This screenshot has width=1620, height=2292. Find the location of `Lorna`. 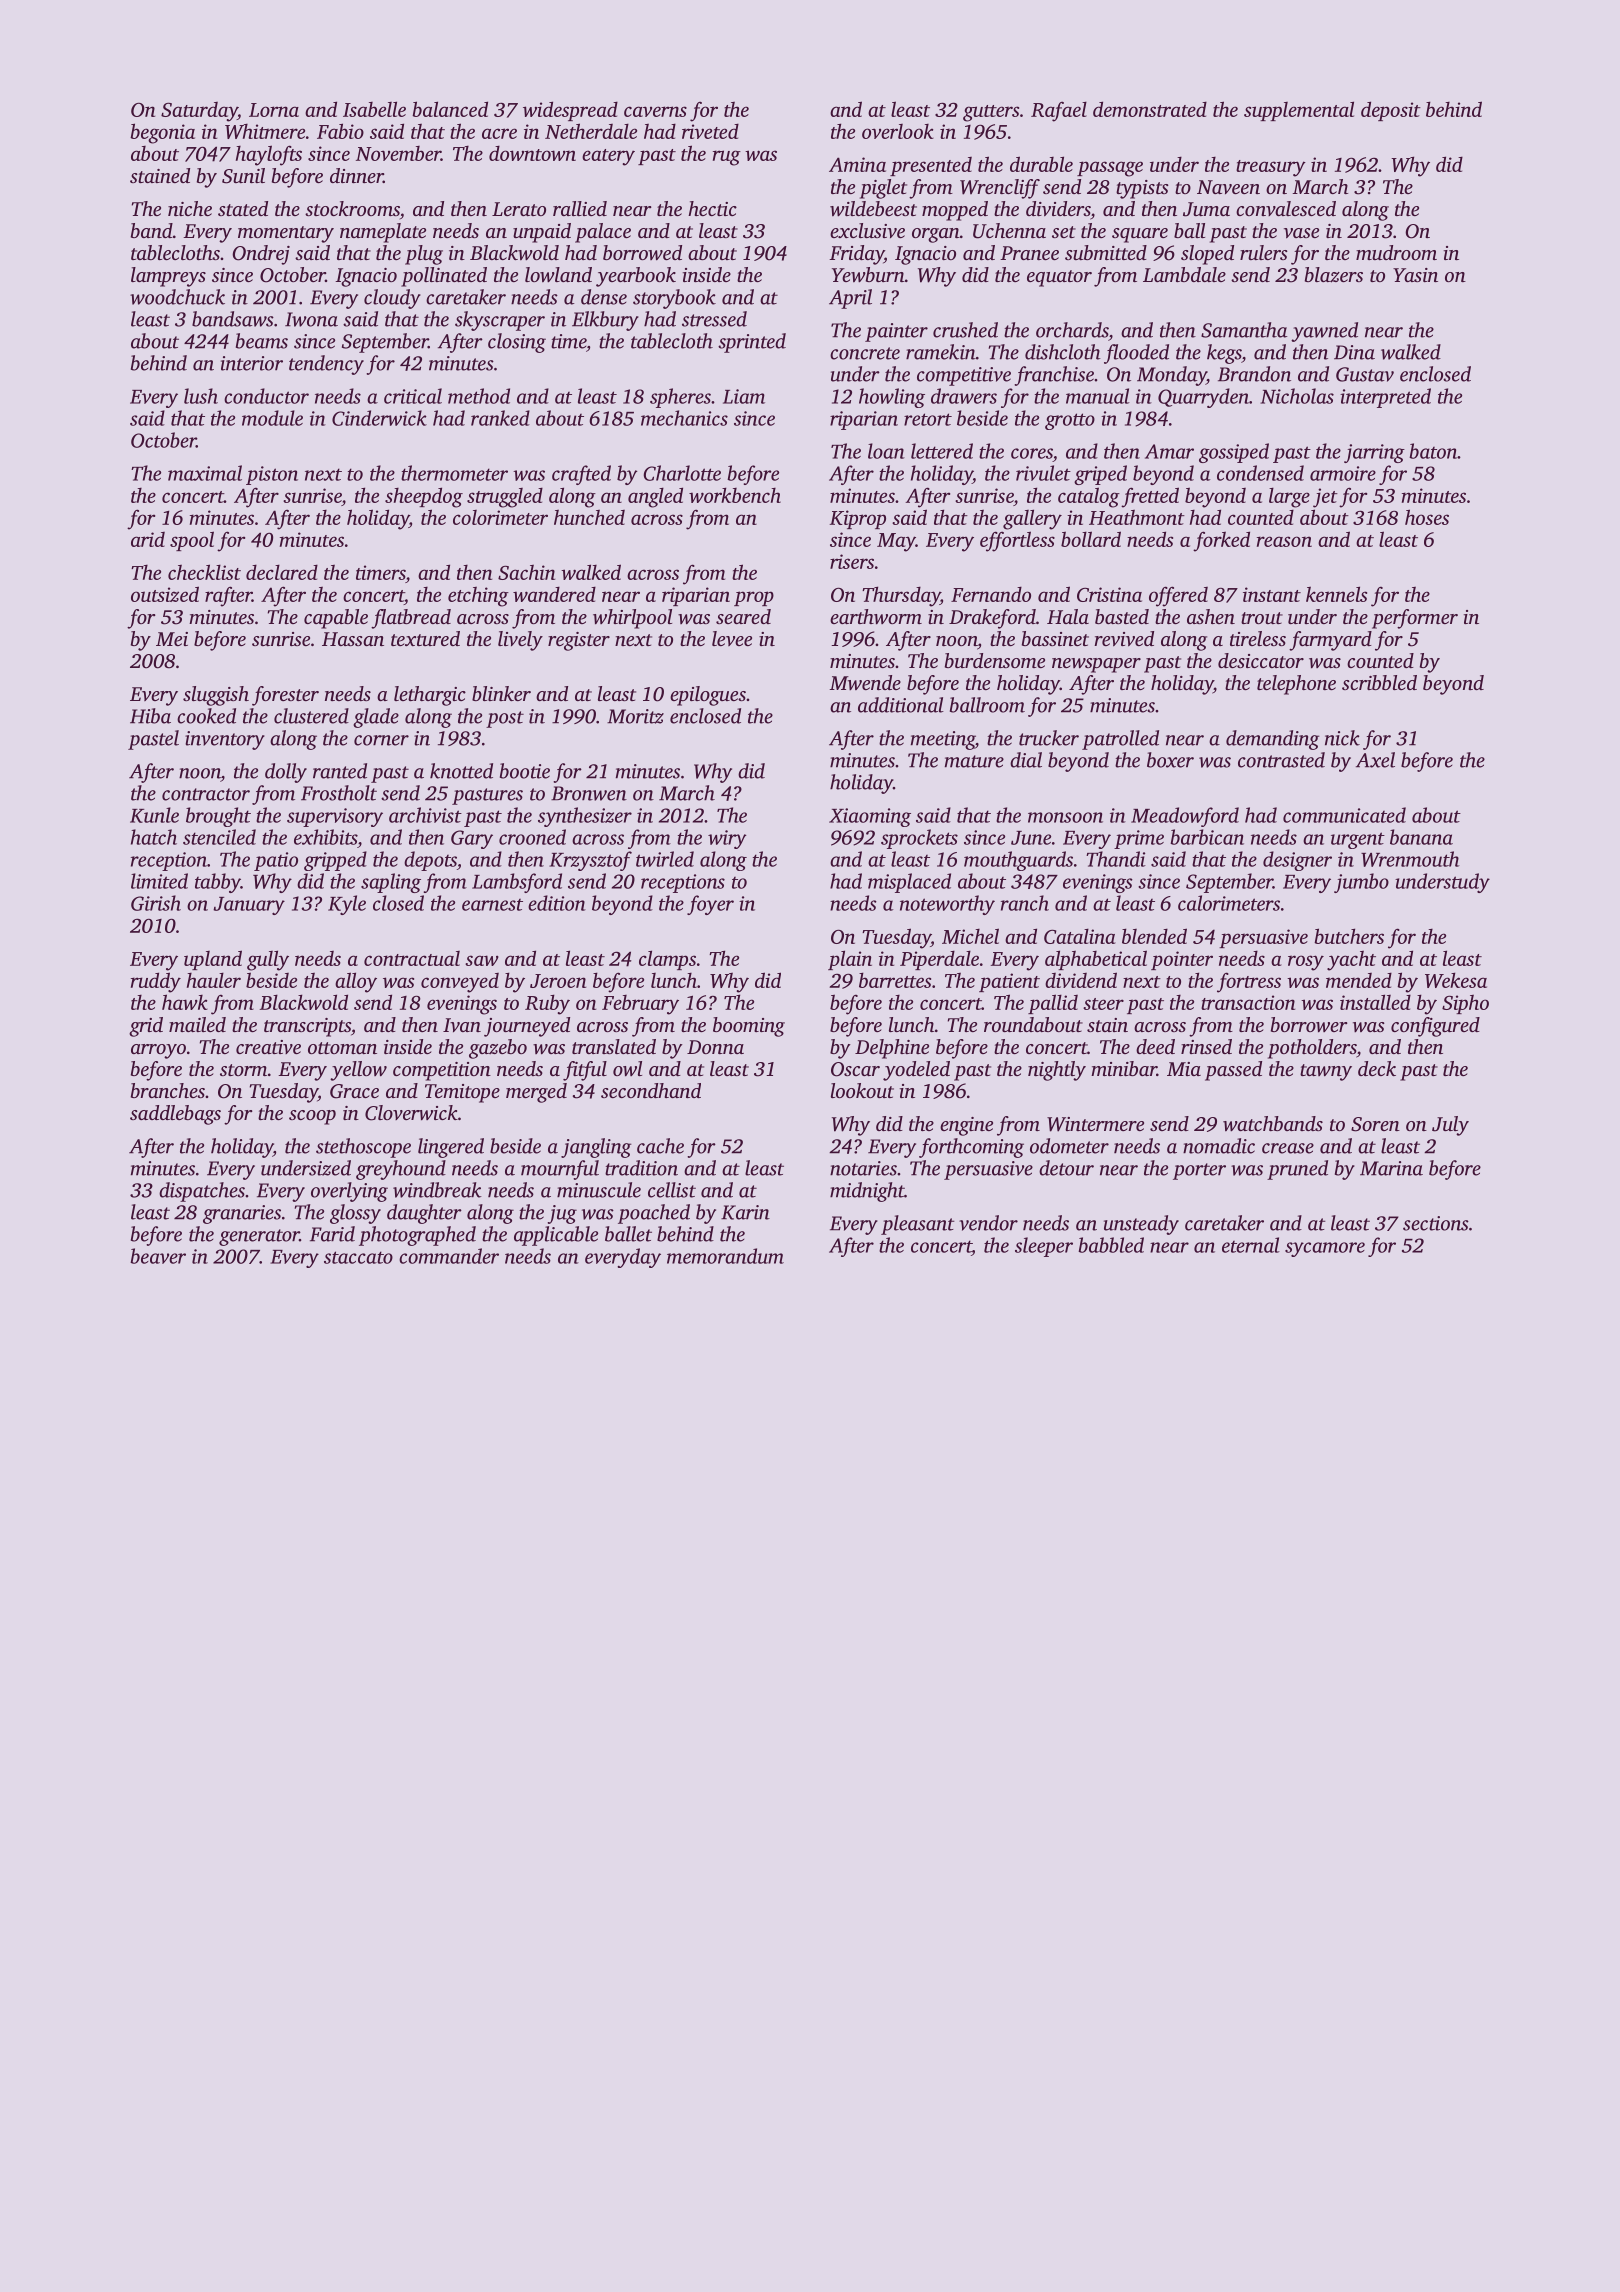

Lorna is located at coordinates (274, 110).
